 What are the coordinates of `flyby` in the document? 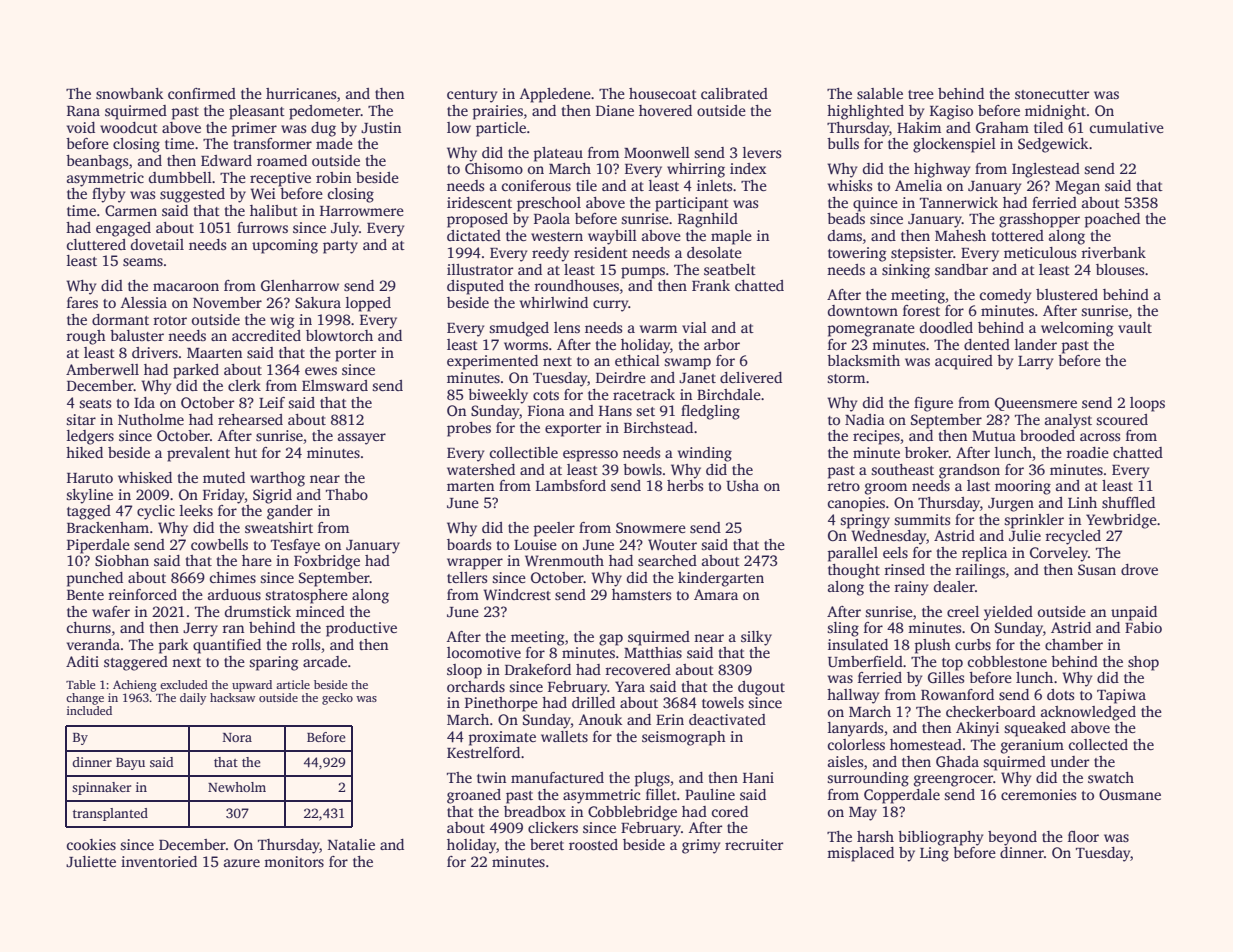 It's located at (108, 195).
